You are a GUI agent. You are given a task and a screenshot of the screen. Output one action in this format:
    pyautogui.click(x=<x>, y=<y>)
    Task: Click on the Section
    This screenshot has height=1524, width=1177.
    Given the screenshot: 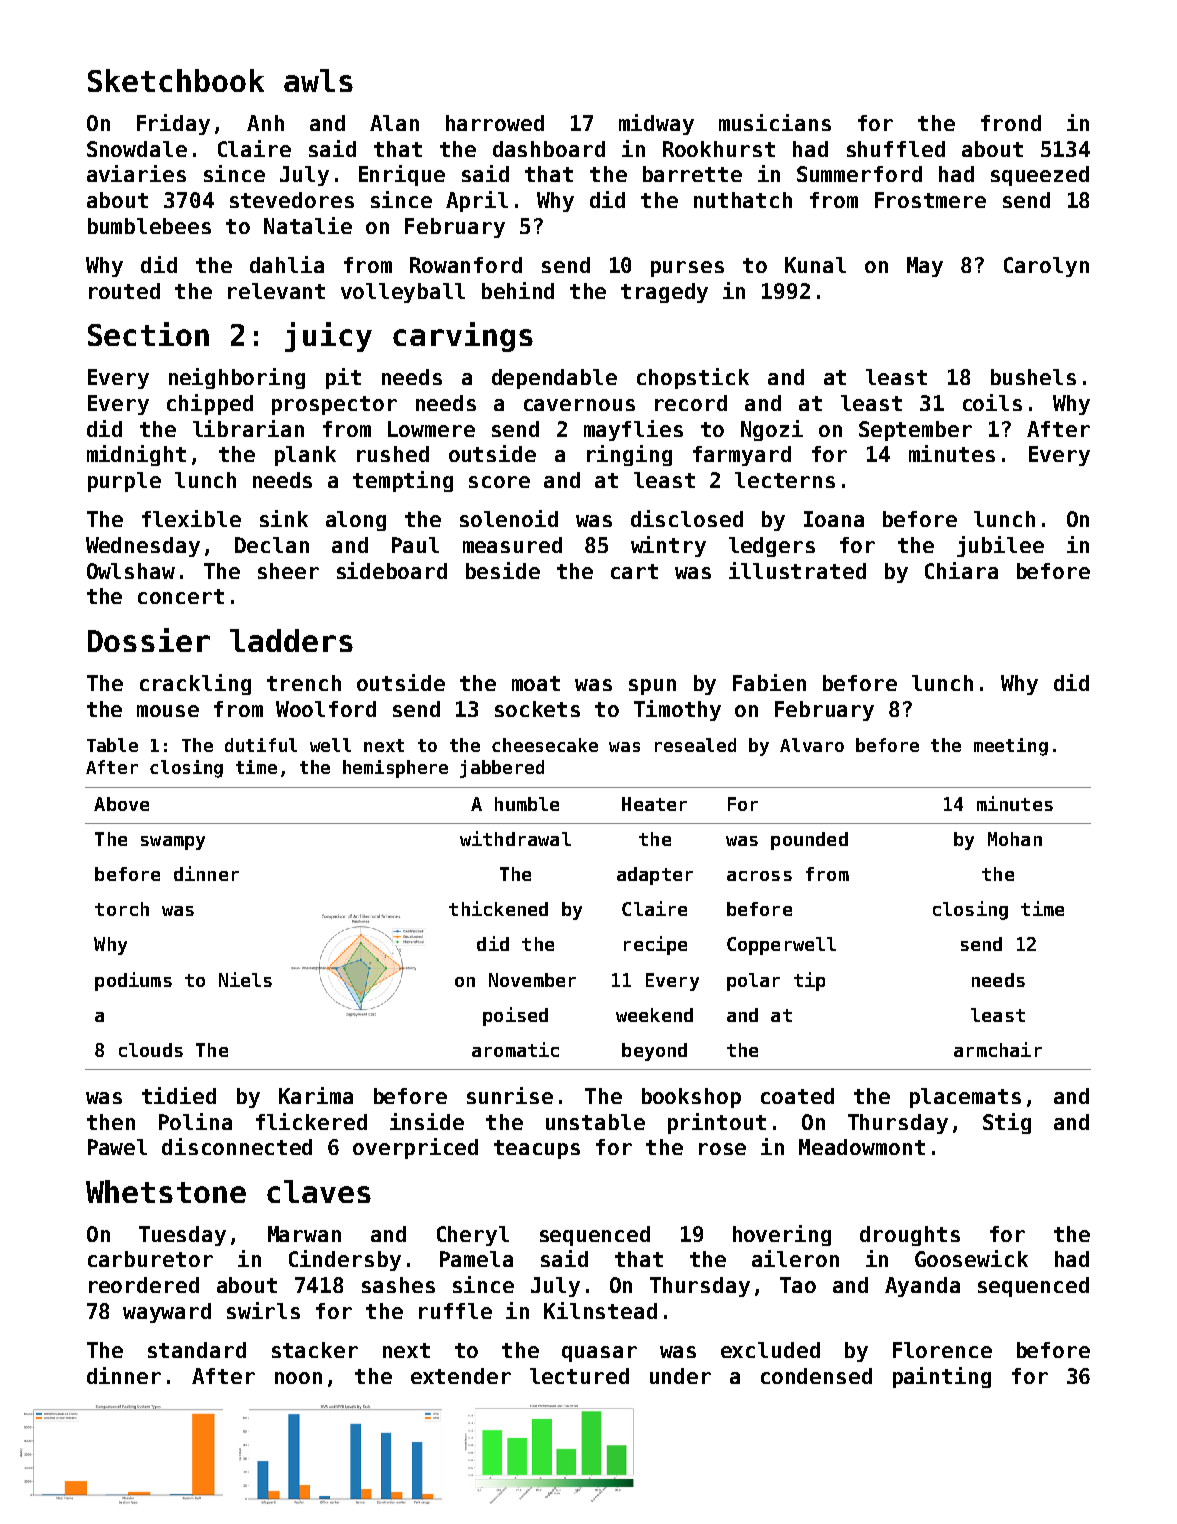 What is the action you would take?
    pyautogui.click(x=148, y=334)
